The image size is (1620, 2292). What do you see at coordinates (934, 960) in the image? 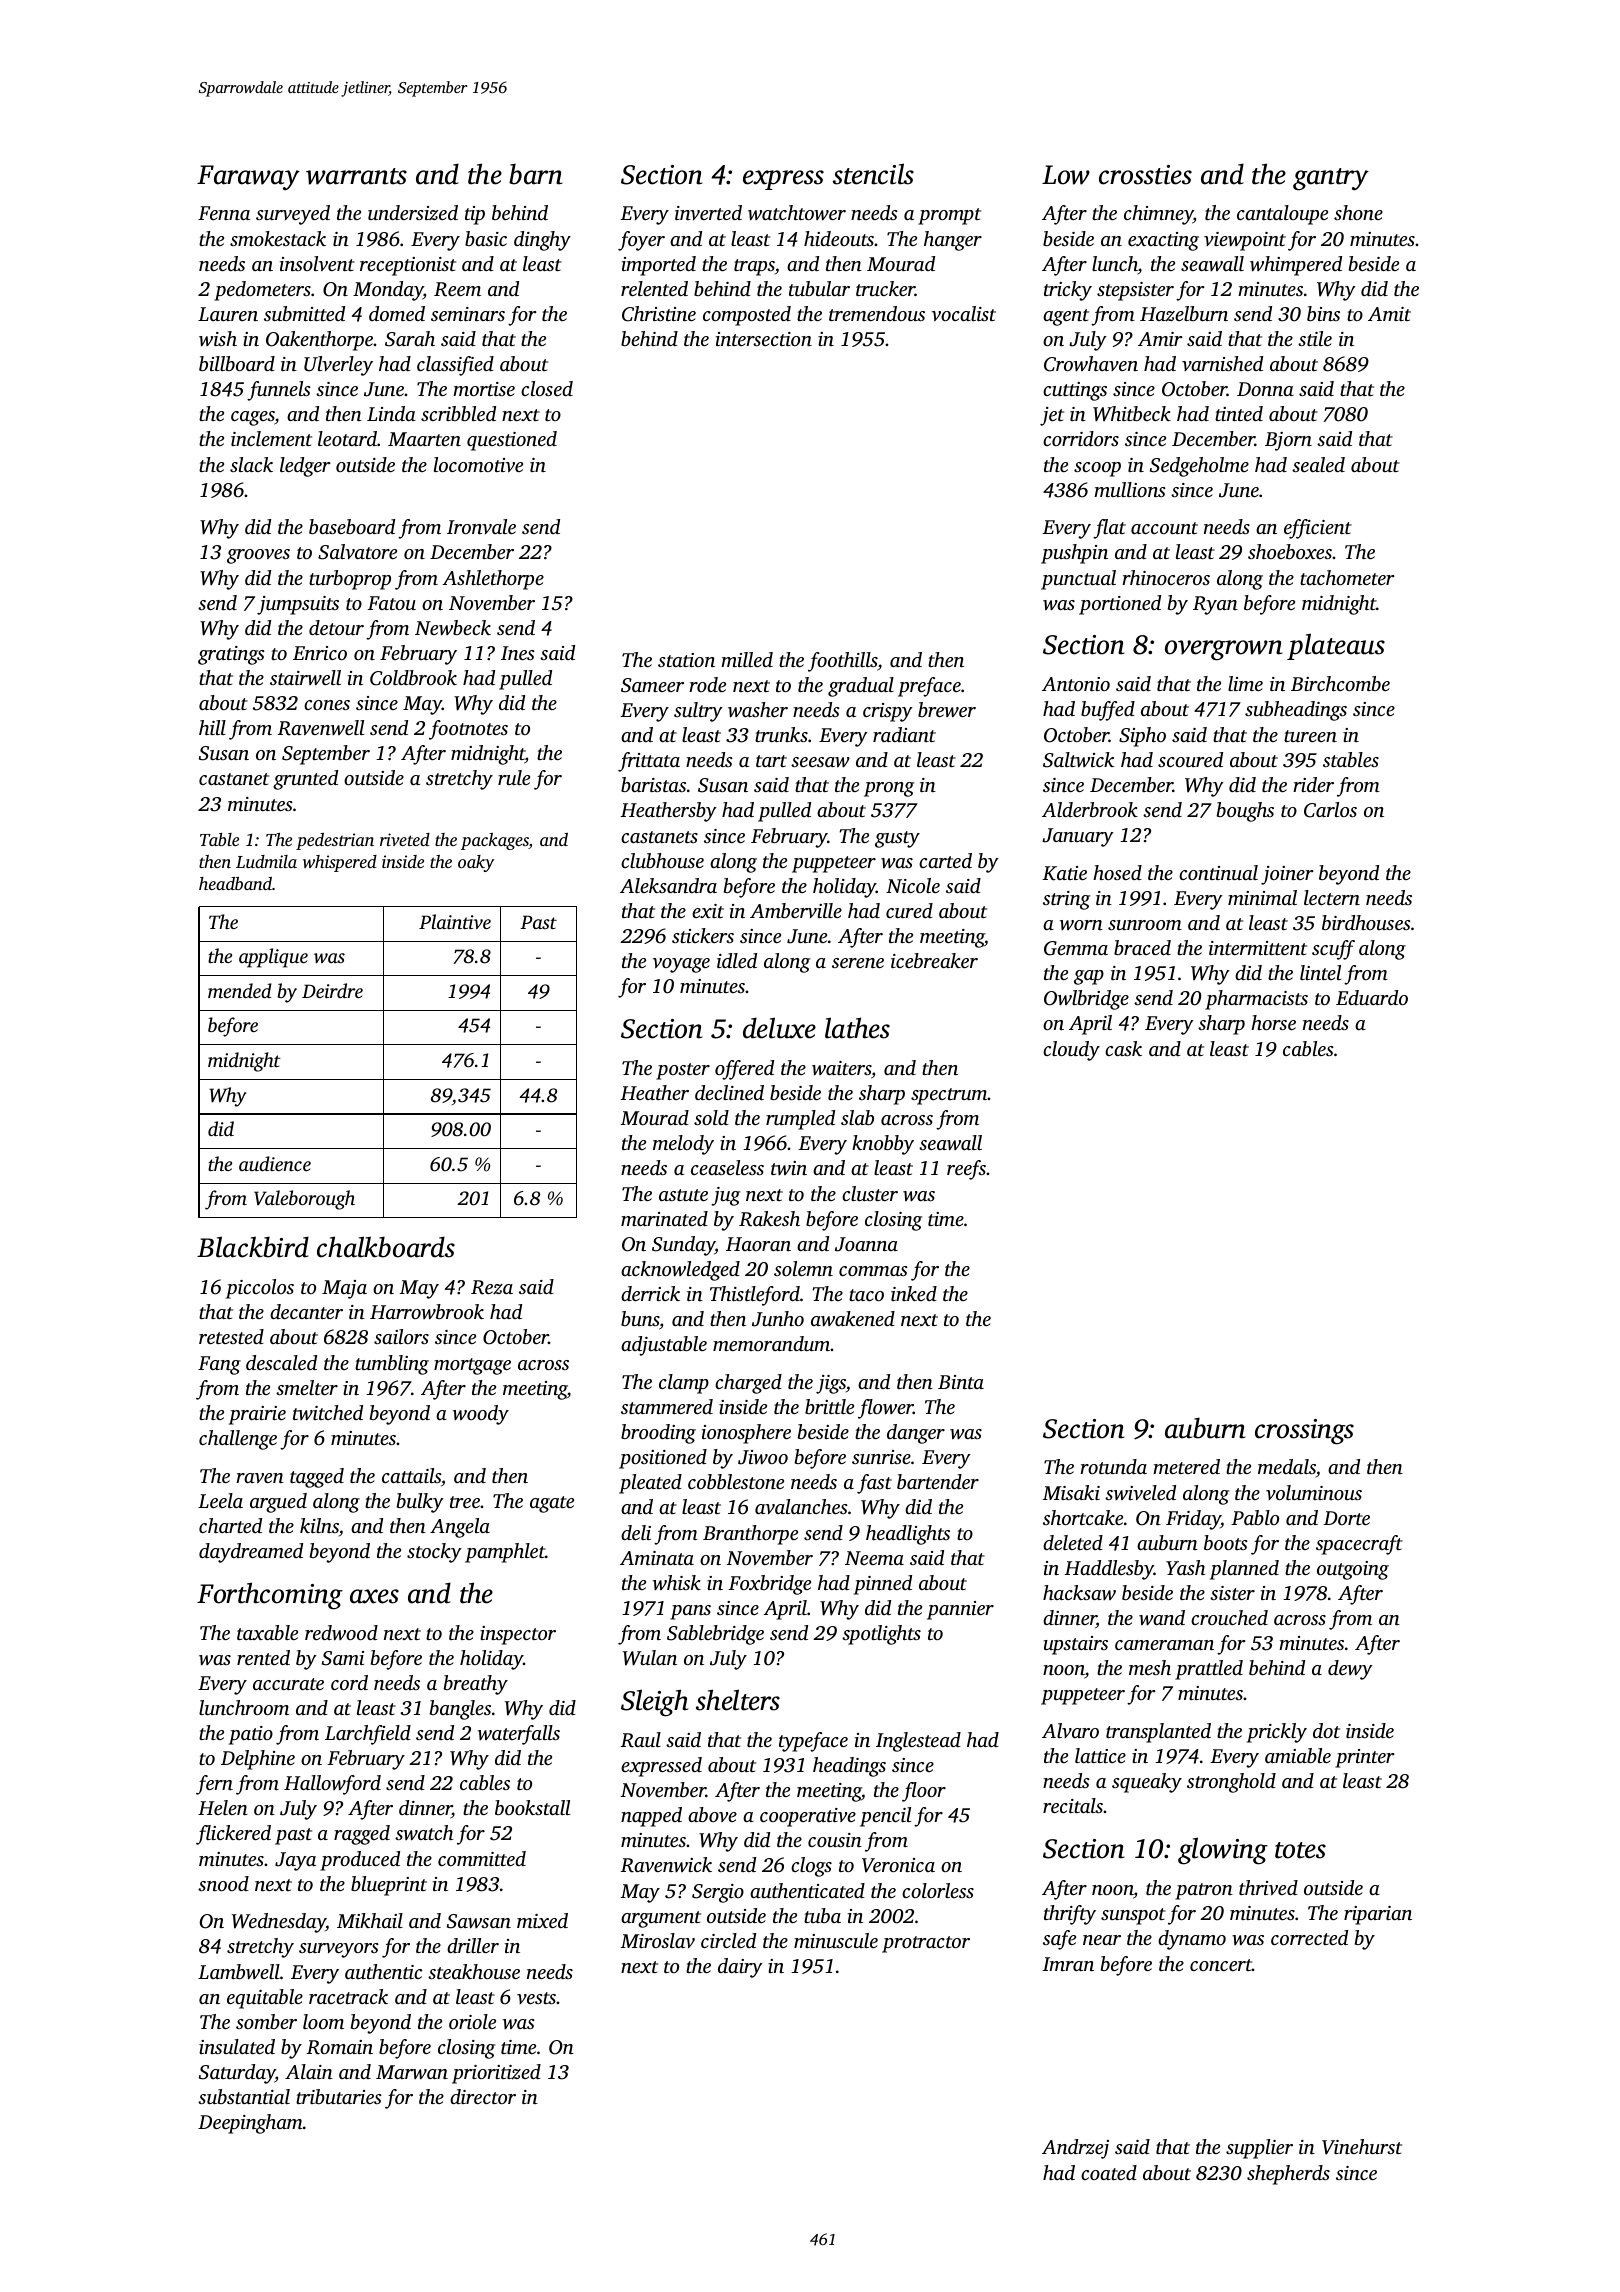
I see `icebreaker` at bounding box center [934, 960].
